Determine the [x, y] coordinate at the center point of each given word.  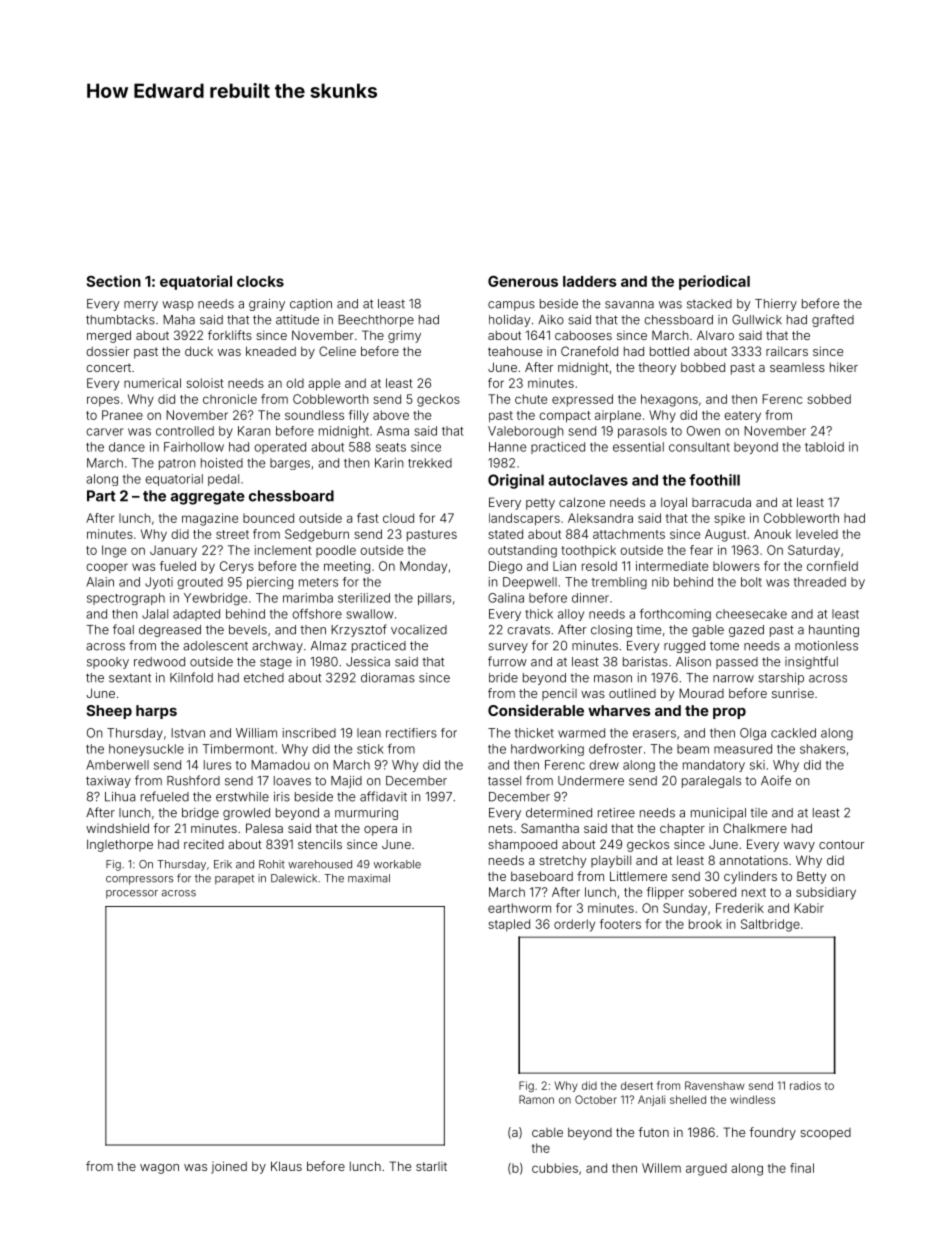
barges [290, 464]
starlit [431, 1166]
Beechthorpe [376, 321]
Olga [753, 734]
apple [324, 384]
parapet [234, 879]
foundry [772, 1133]
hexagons [669, 400]
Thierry [776, 305]
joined [229, 1167]
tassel [504, 781]
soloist [205, 383]
